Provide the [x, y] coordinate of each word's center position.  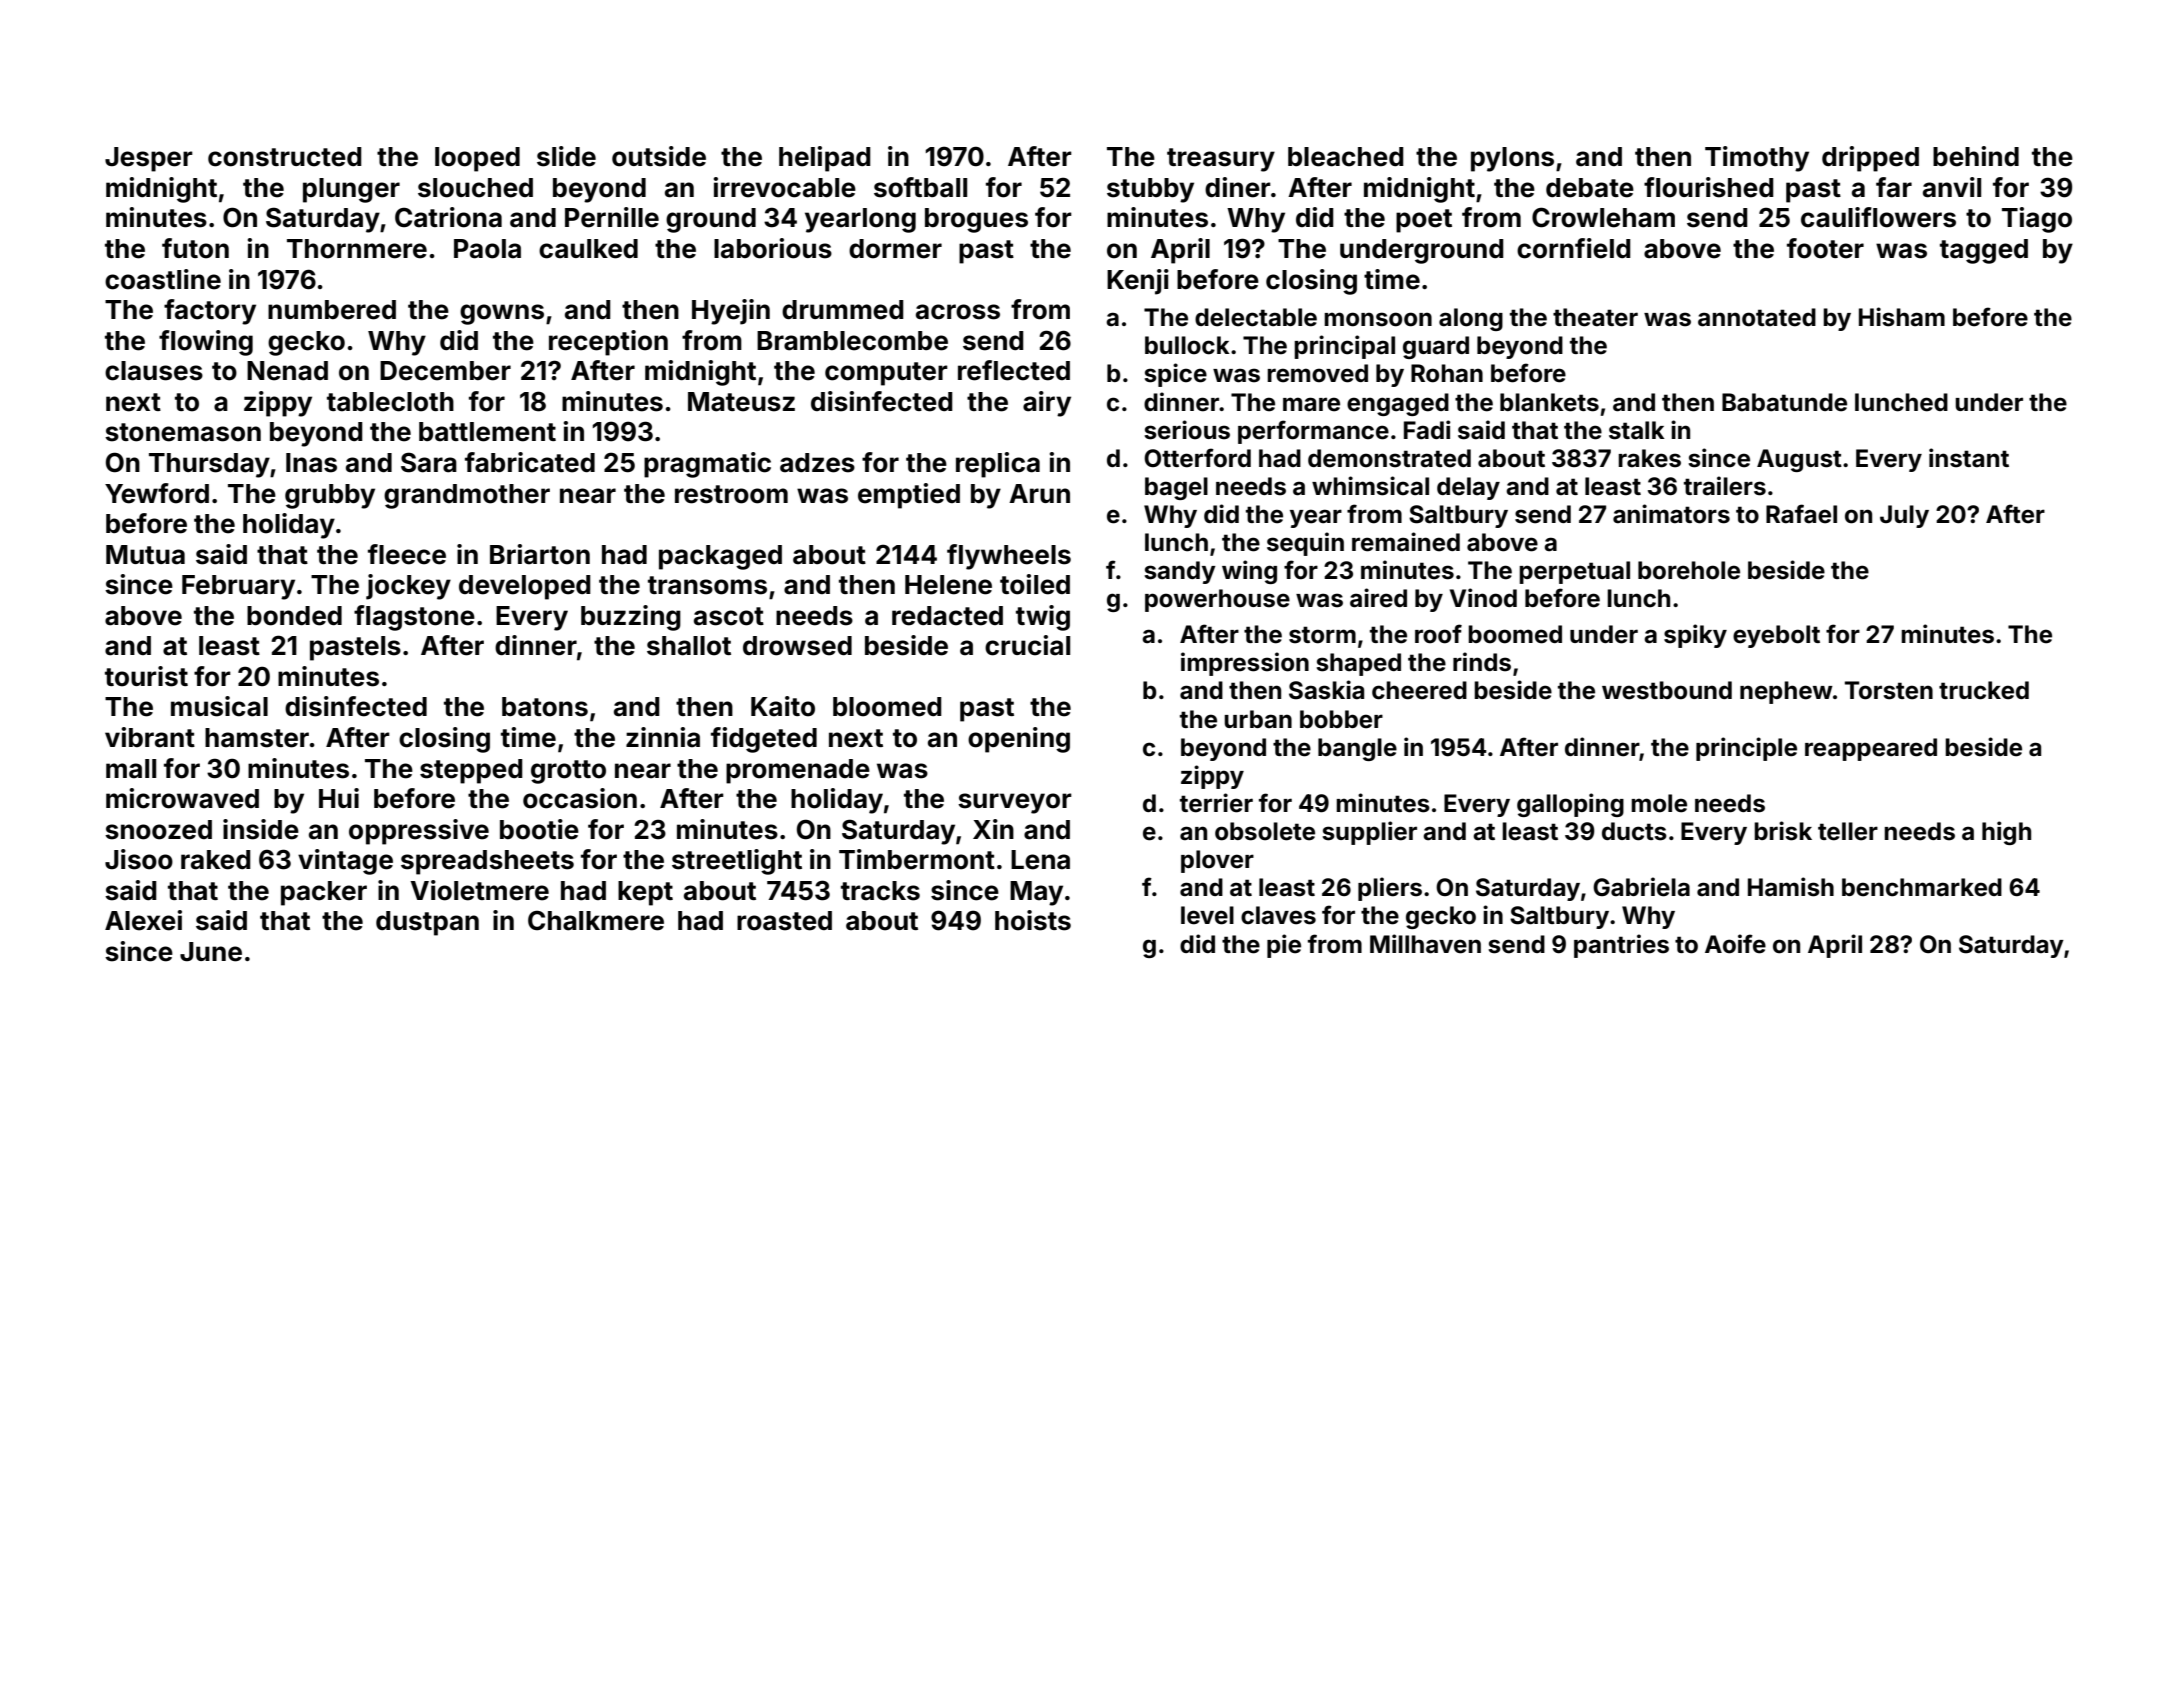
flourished [1709, 187]
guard [1436, 347]
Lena [1040, 860]
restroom [731, 494]
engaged [1398, 404]
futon [195, 248]
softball [920, 187]
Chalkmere [596, 920]
